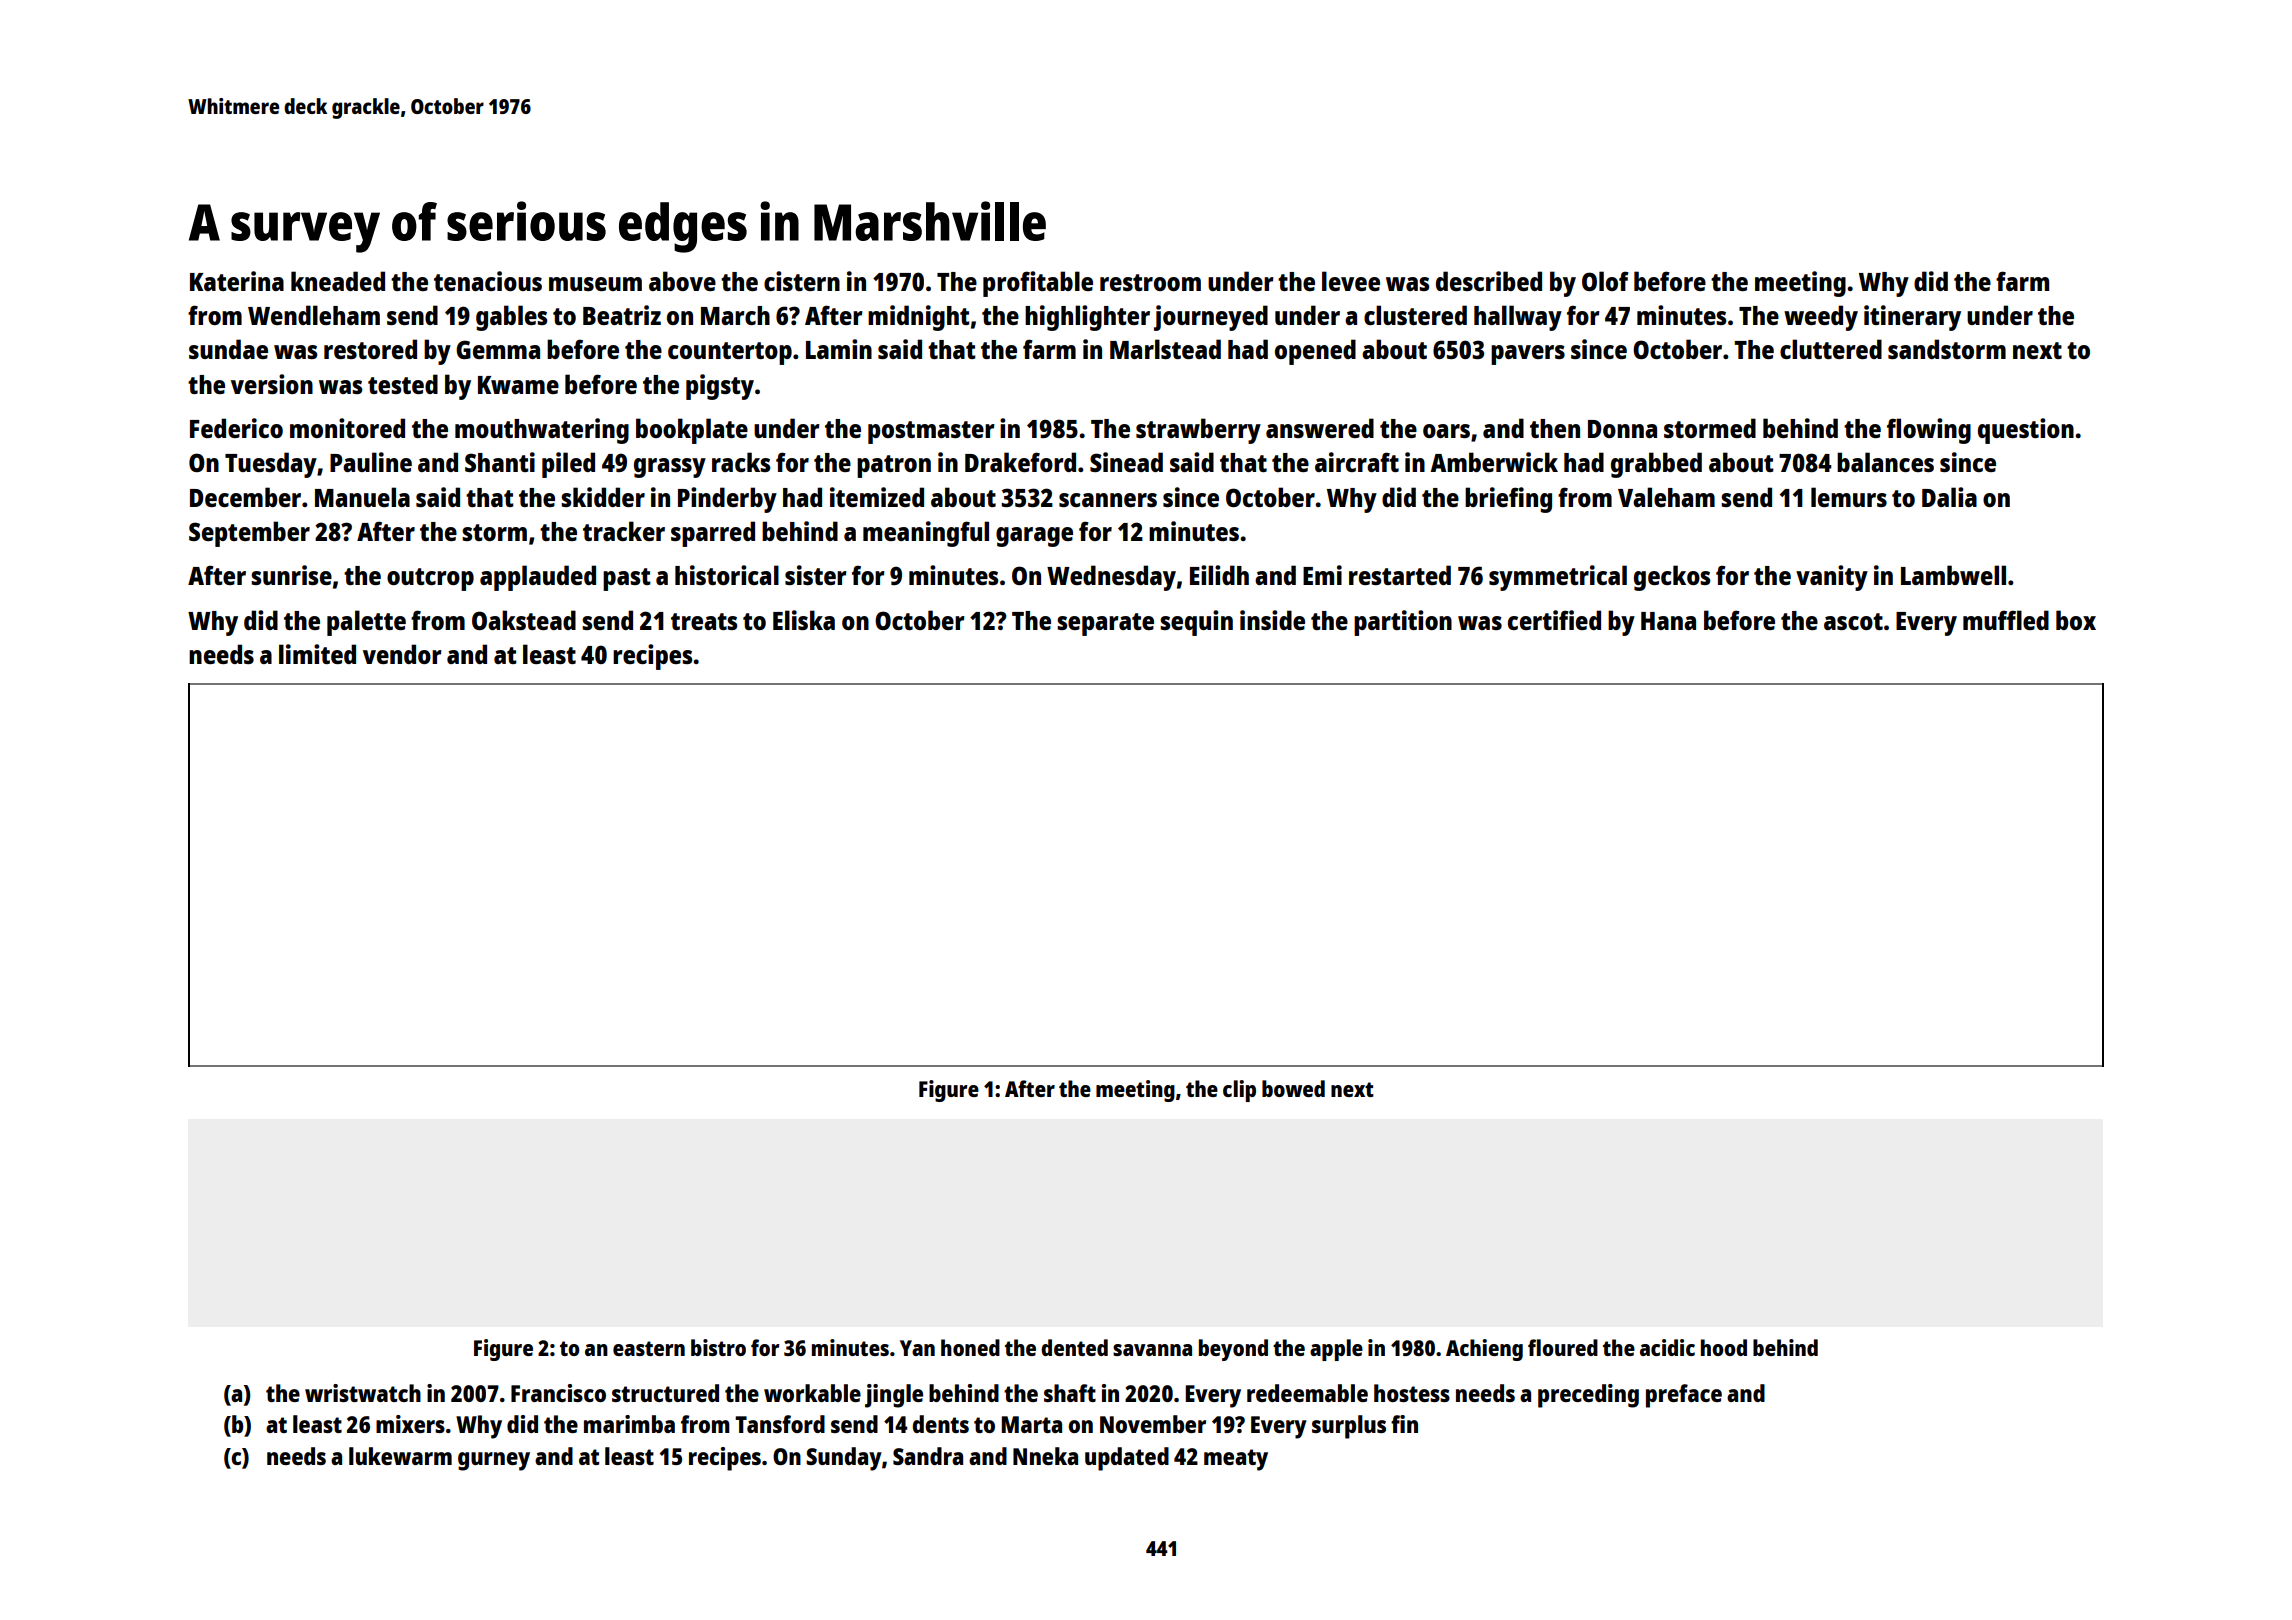 The height and width of the document is (1620, 2292). I want to click on limited, so click(317, 654).
